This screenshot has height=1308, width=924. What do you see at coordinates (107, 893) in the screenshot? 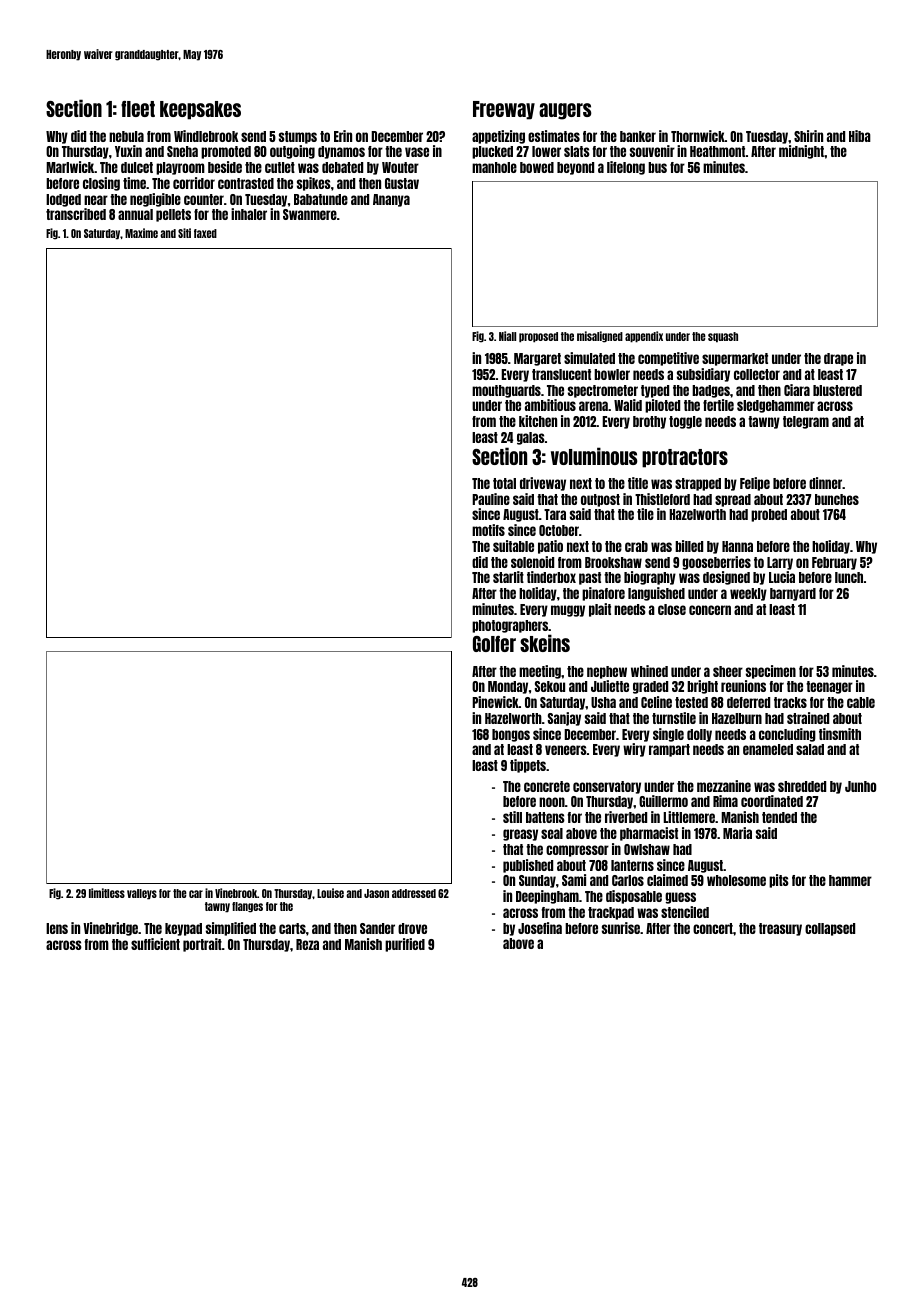
I see `limitless` at bounding box center [107, 893].
